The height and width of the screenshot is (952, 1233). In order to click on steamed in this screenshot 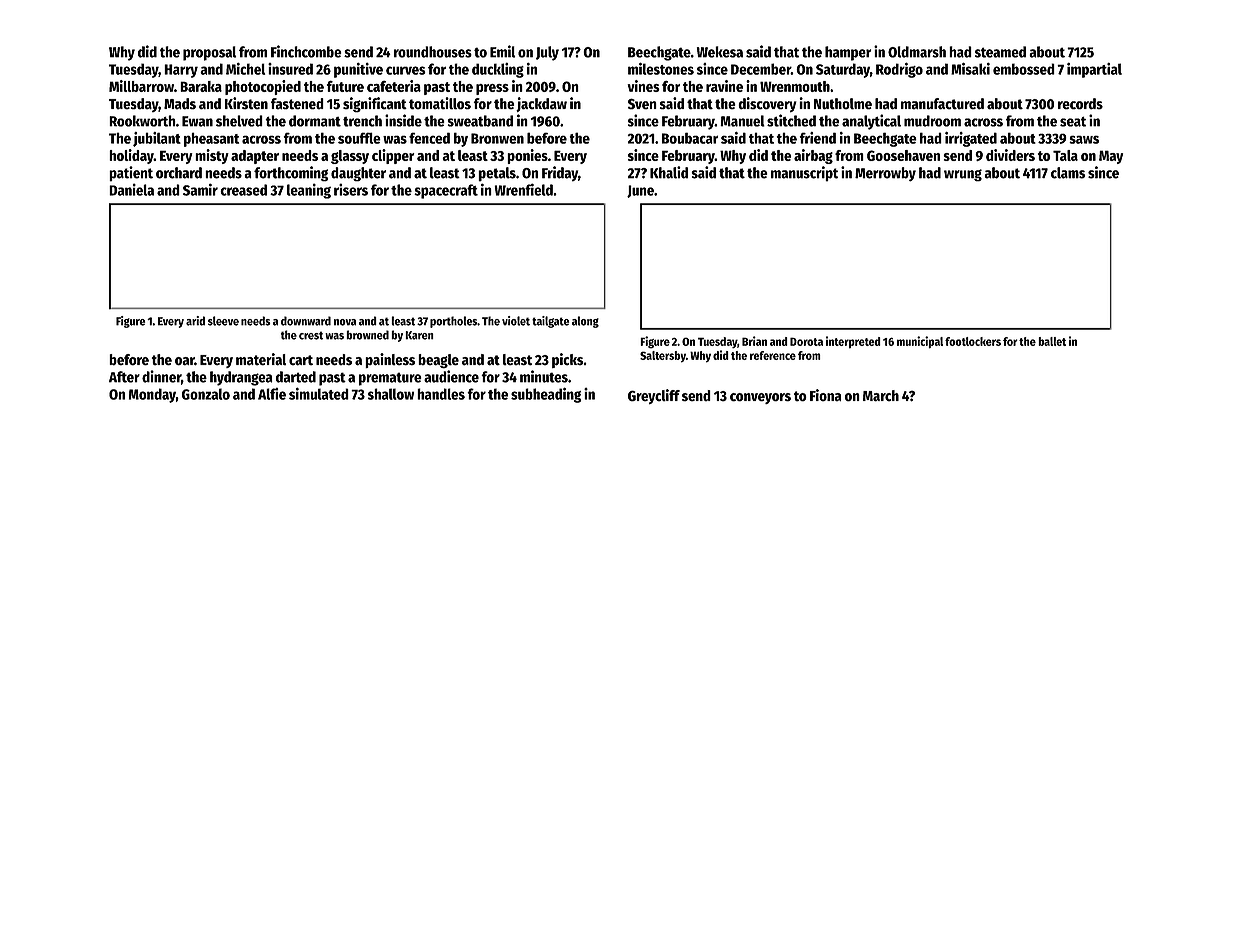, I will do `click(1000, 52)`.
